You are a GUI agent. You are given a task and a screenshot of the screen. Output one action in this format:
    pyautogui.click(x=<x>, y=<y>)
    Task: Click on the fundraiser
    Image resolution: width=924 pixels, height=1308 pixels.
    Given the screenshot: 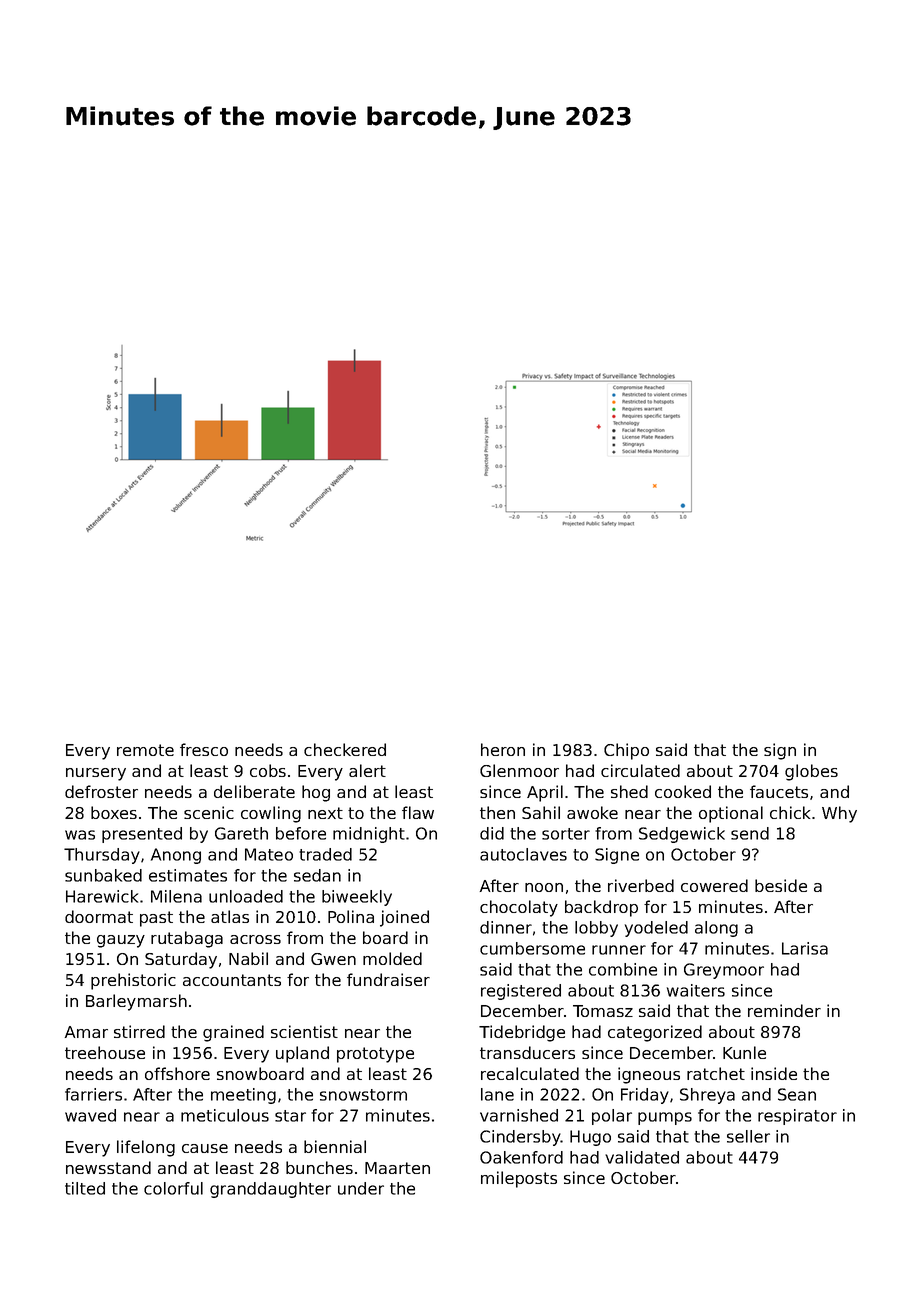 What is the action you would take?
    pyautogui.click(x=388, y=979)
